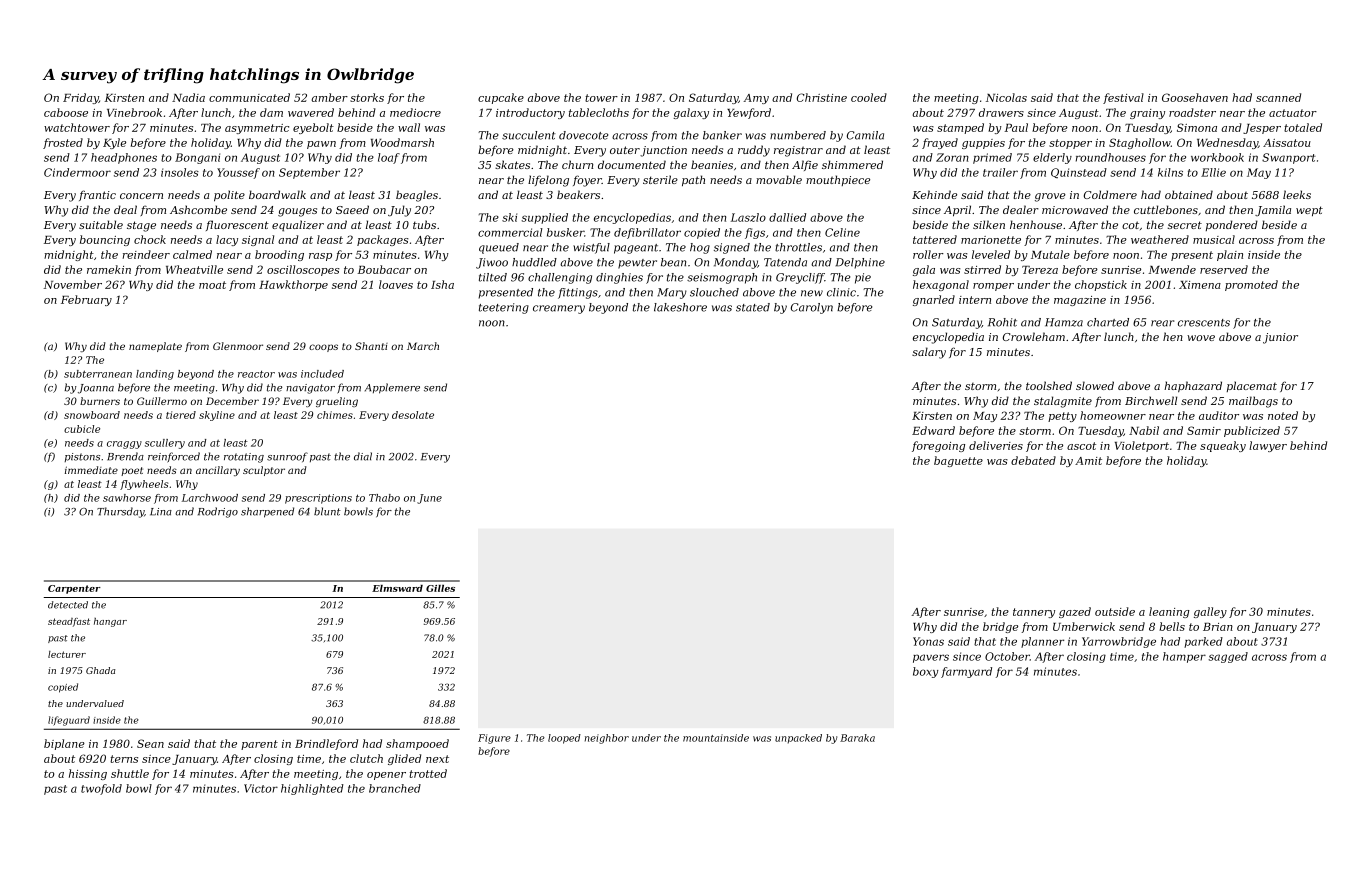 This screenshot has height=887, width=1372. Describe the element at coordinates (929, 353) in the screenshot. I see `salary` at that location.
